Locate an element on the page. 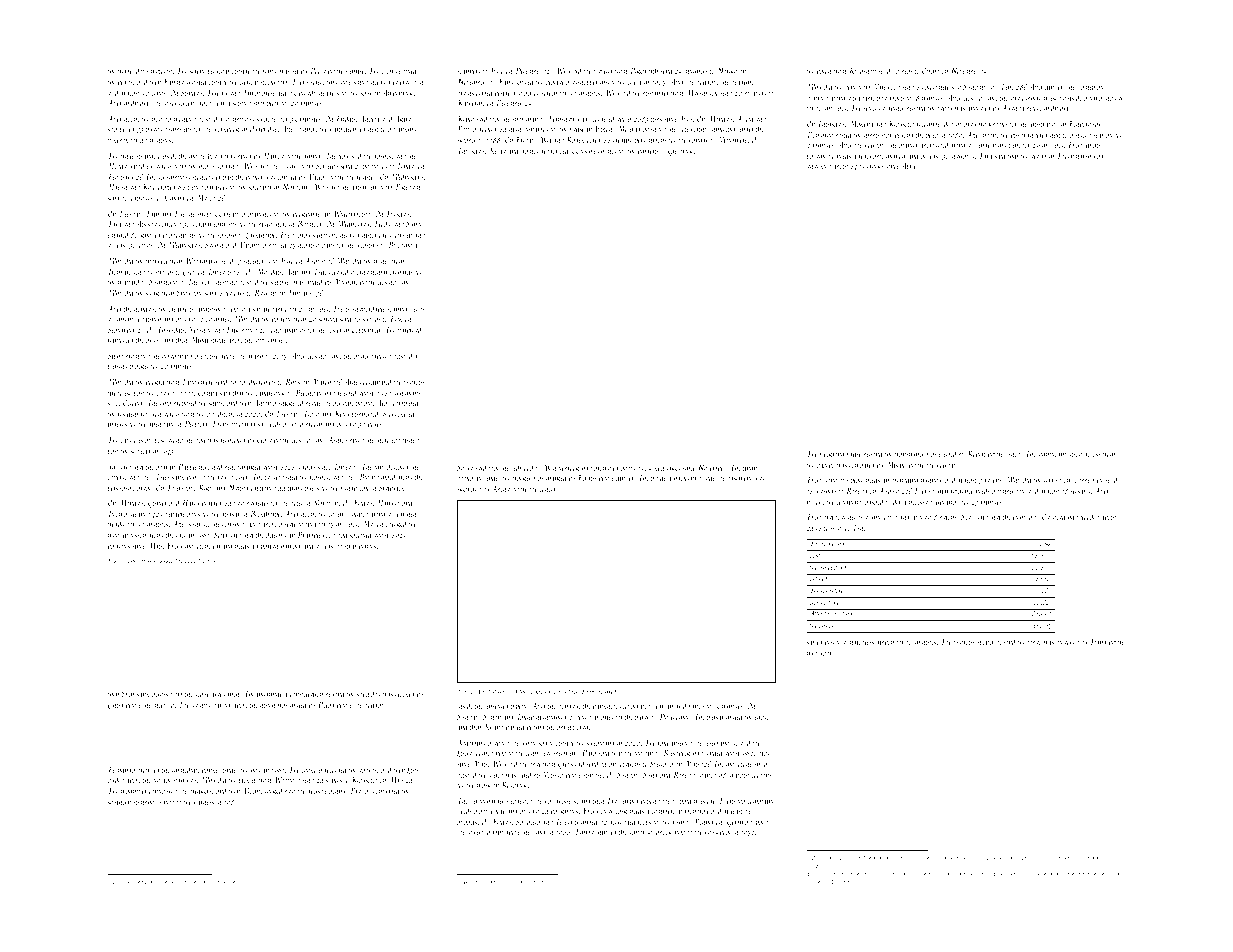 The width and height of the document is (1233, 952). mallard is located at coordinates (129, 281).
